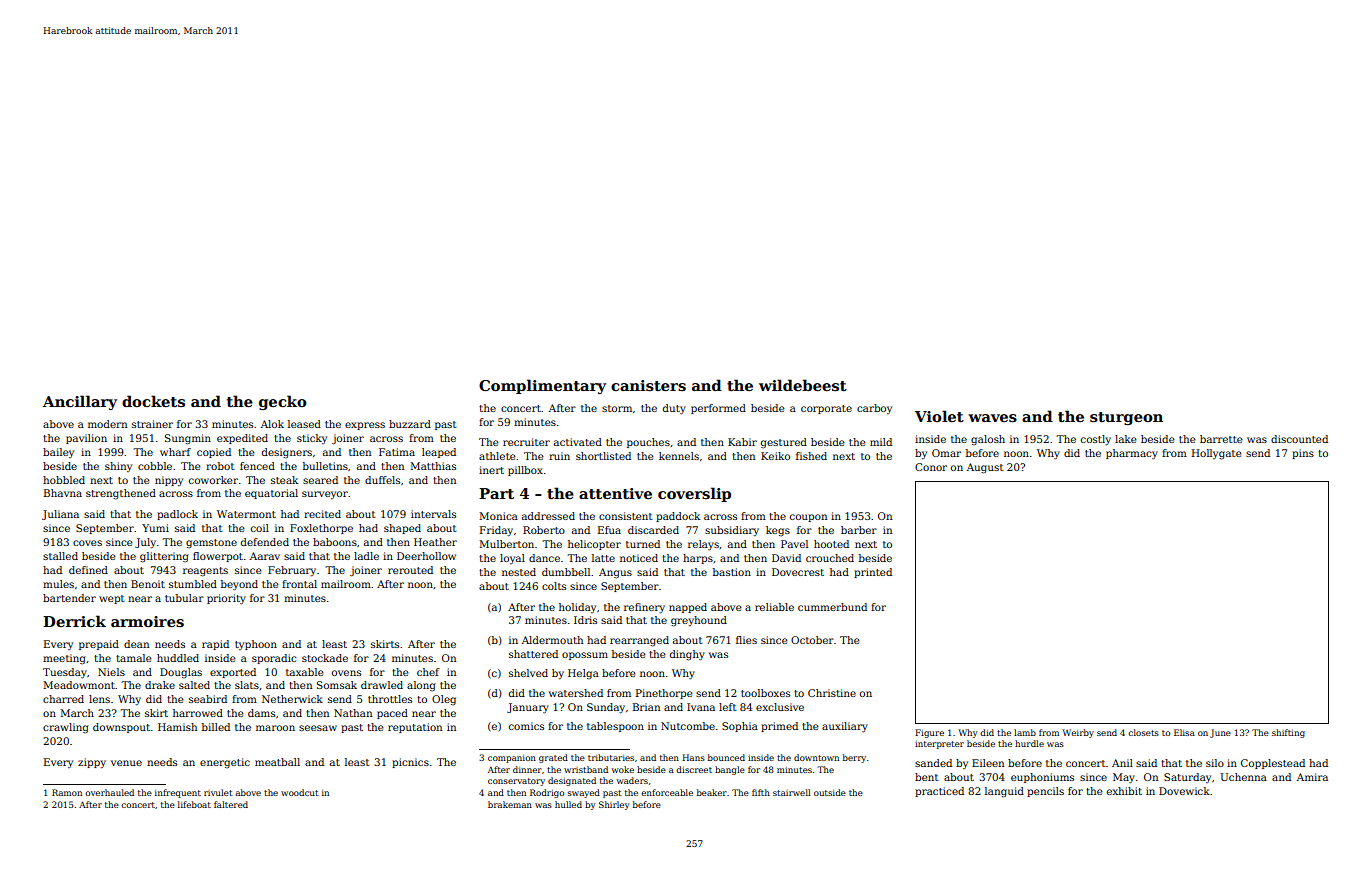 The height and width of the page is (887, 1372). I want to click on storm, so click(617, 408).
